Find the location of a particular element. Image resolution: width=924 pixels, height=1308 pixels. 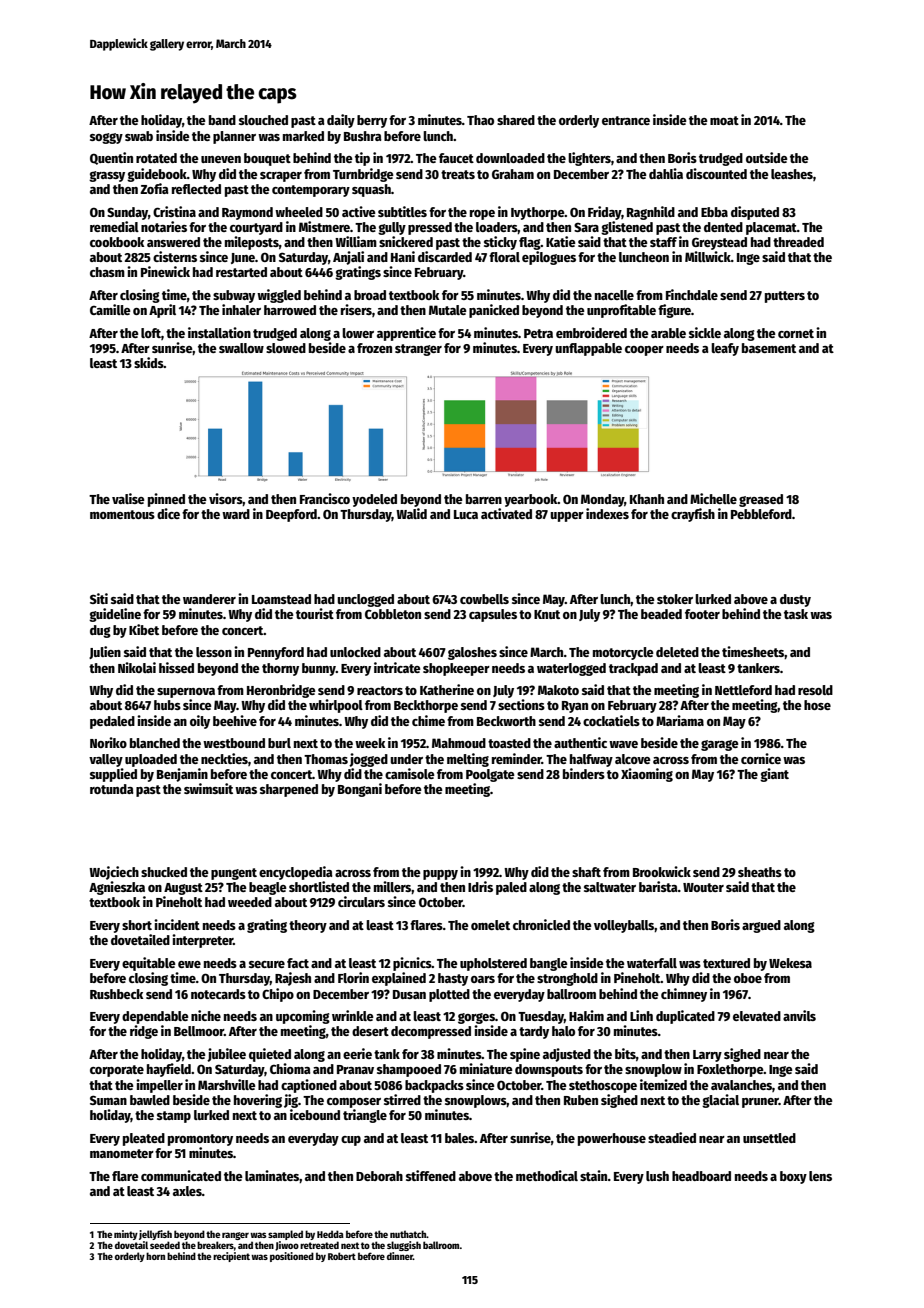

tardy is located at coordinates (534, 1032).
